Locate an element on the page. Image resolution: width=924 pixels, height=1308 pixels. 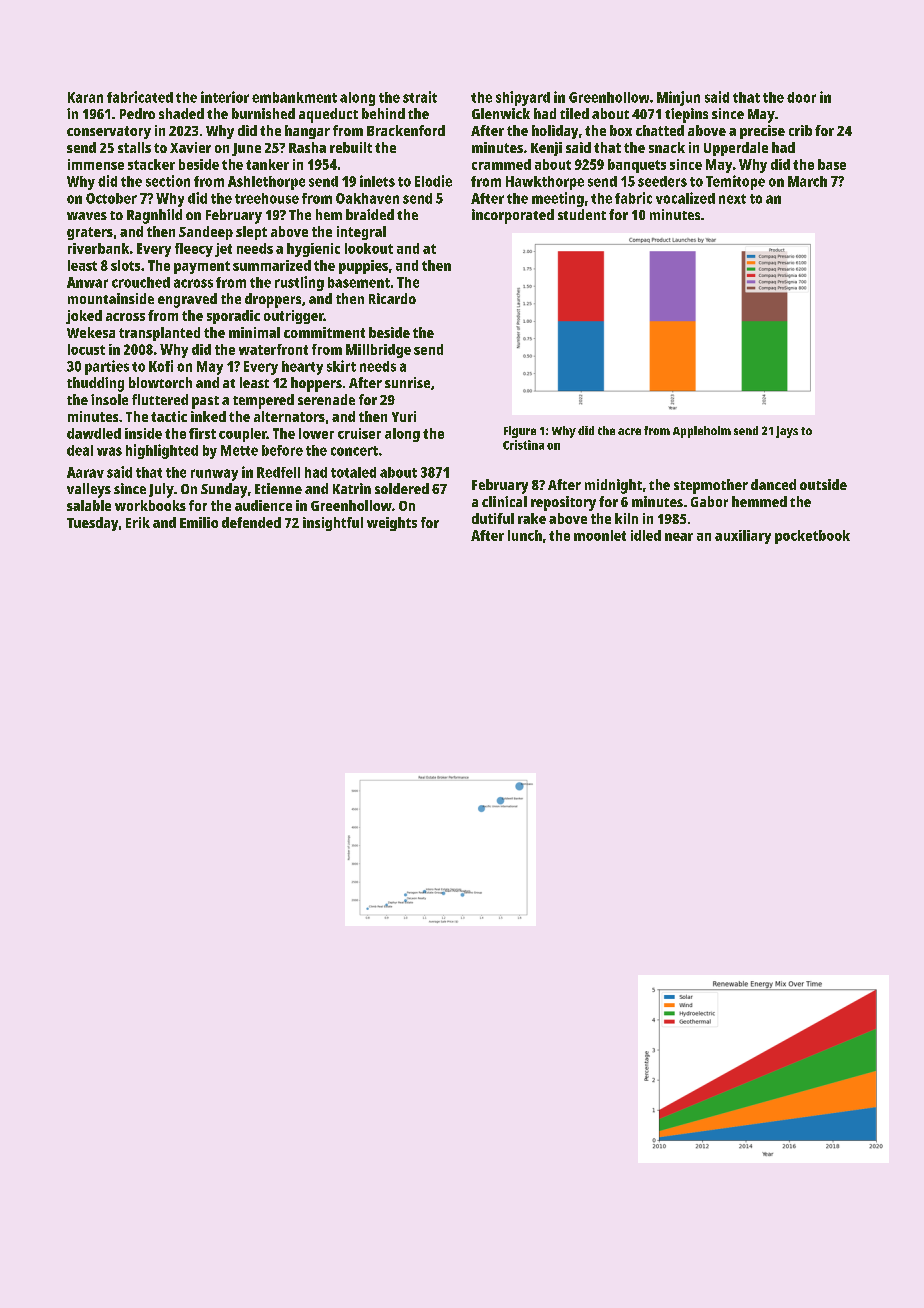
incorporated is located at coordinates (513, 216).
